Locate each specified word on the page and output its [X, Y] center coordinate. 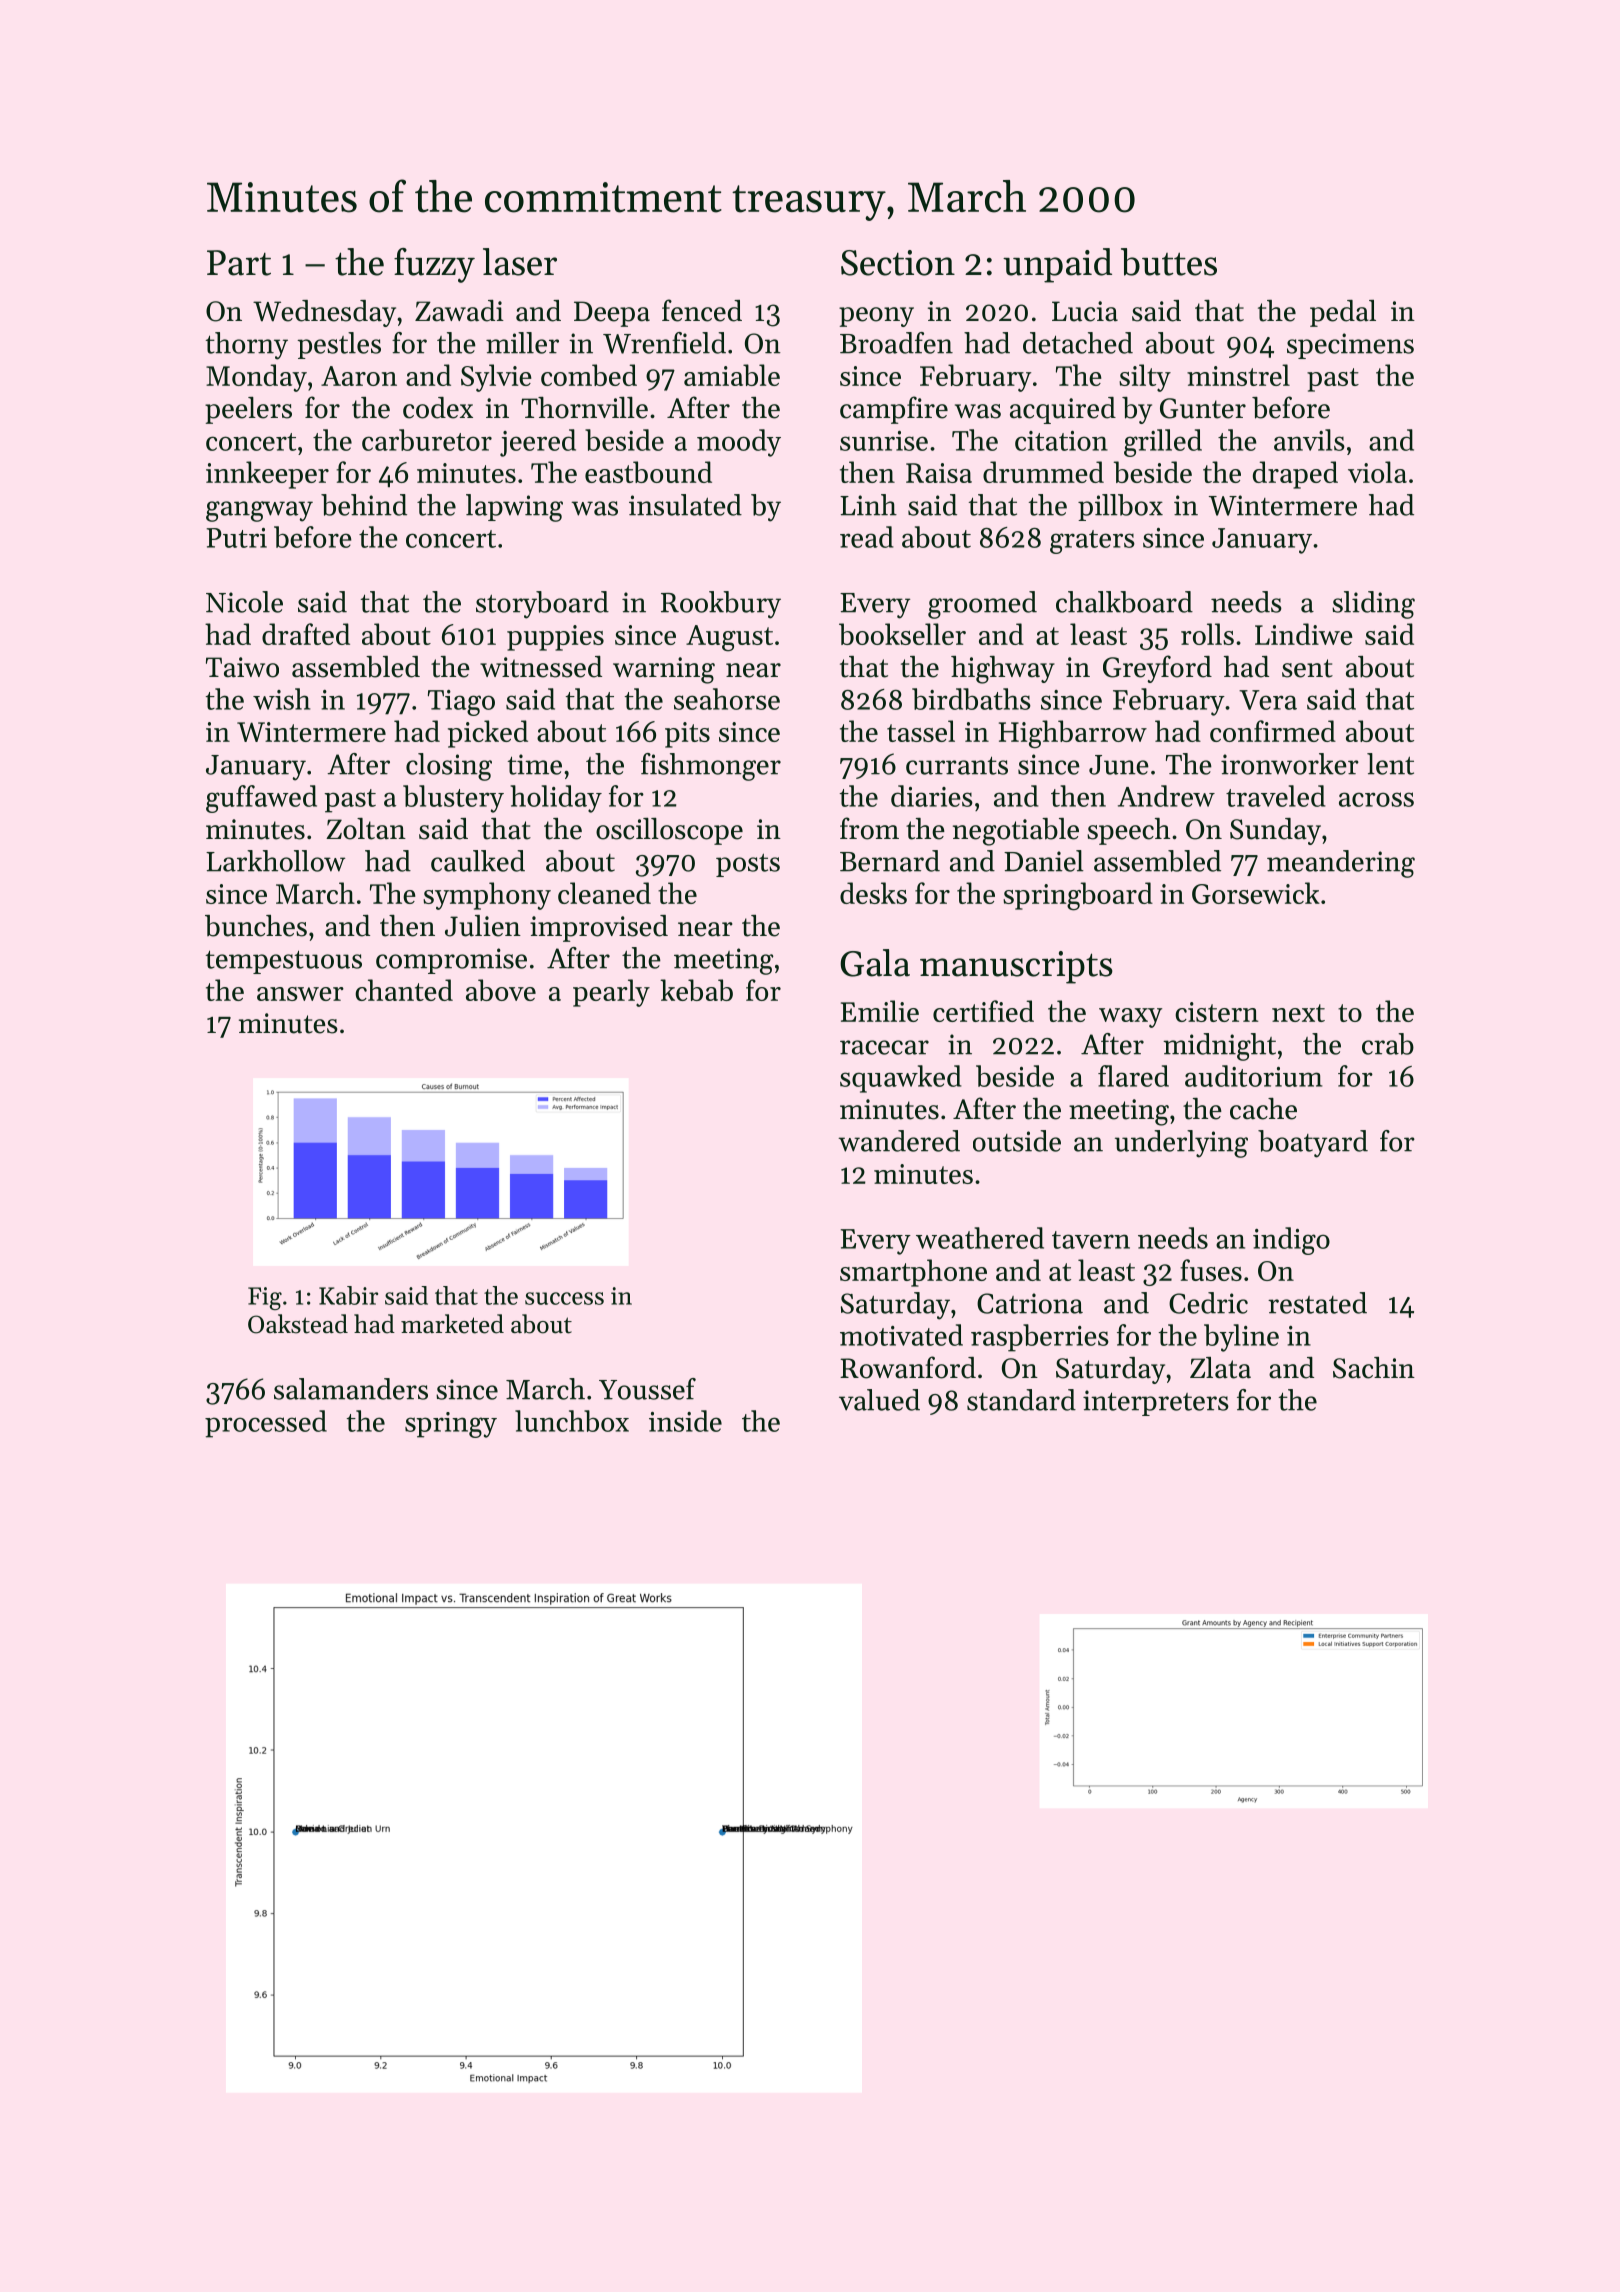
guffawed [261, 799]
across [1376, 799]
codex [438, 408]
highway [1003, 670]
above [501, 990]
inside [685, 1421]
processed [266, 1424]
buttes [1169, 262]
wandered [899, 1141]
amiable [732, 375]
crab [1388, 1044]
